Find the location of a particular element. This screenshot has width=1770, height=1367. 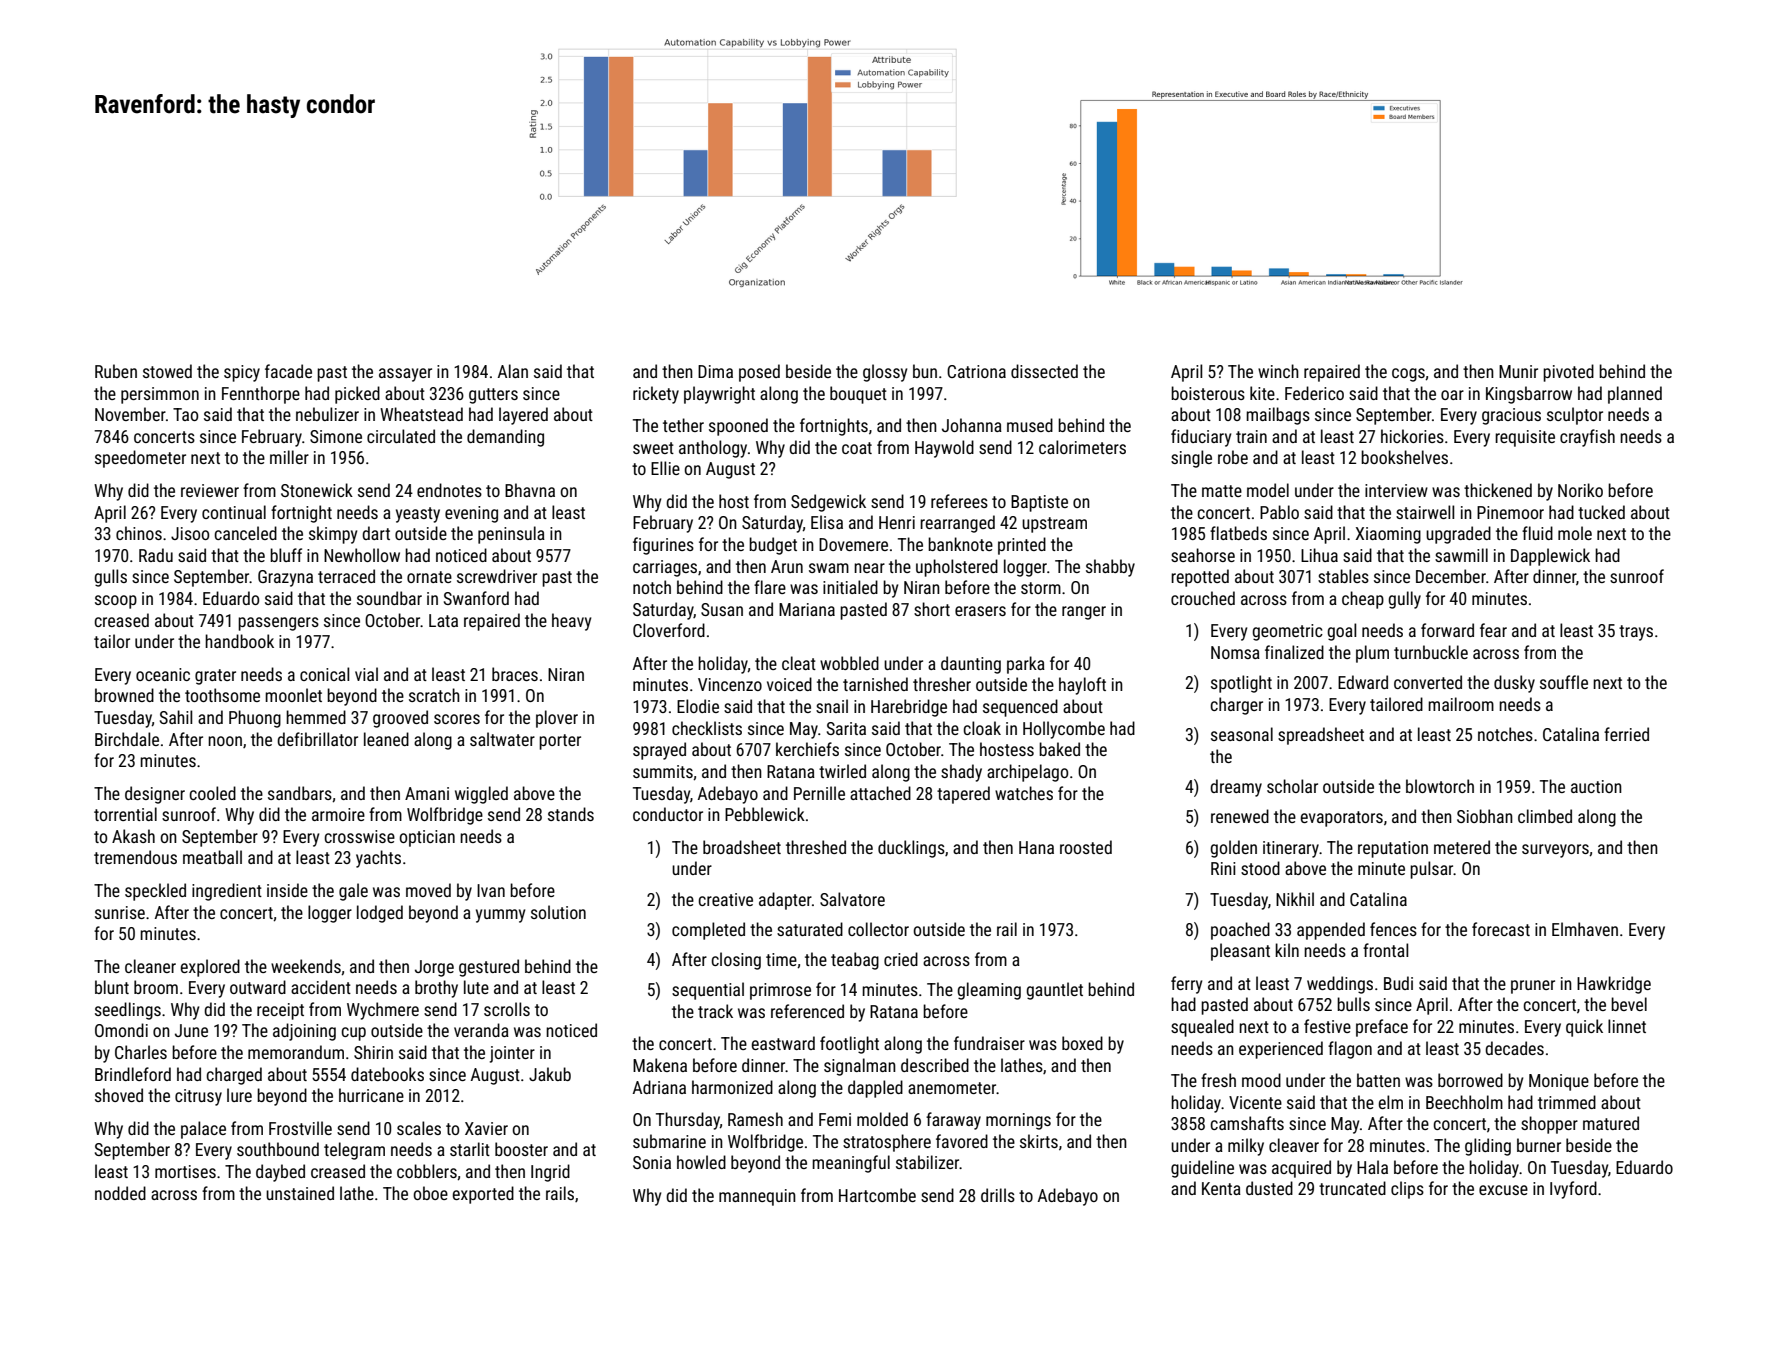

Grazyna is located at coordinates (285, 578).
